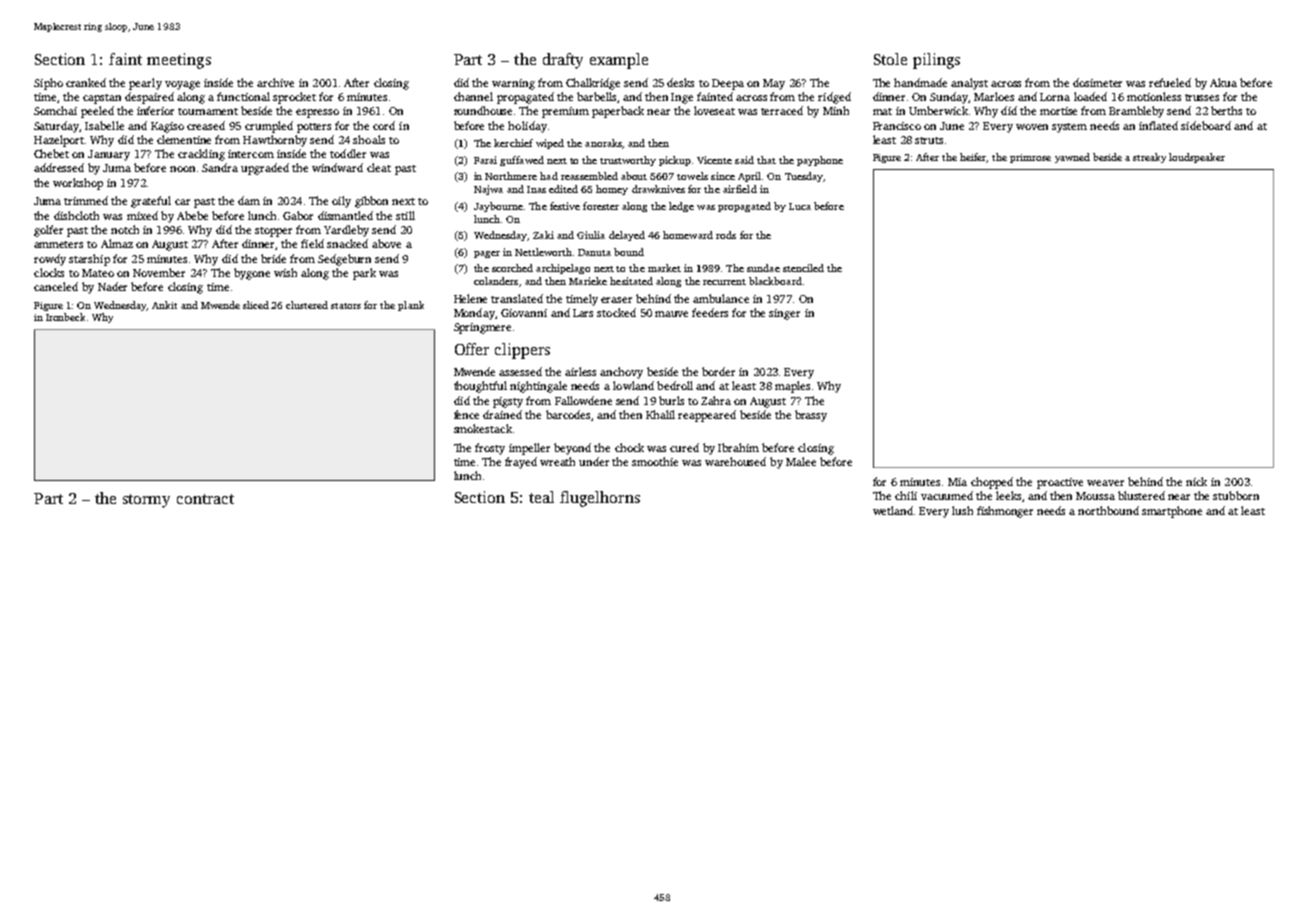 Image resolution: width=1308 pixels, height=924 pixels. I want to click on stormy, so click(146, 501).
